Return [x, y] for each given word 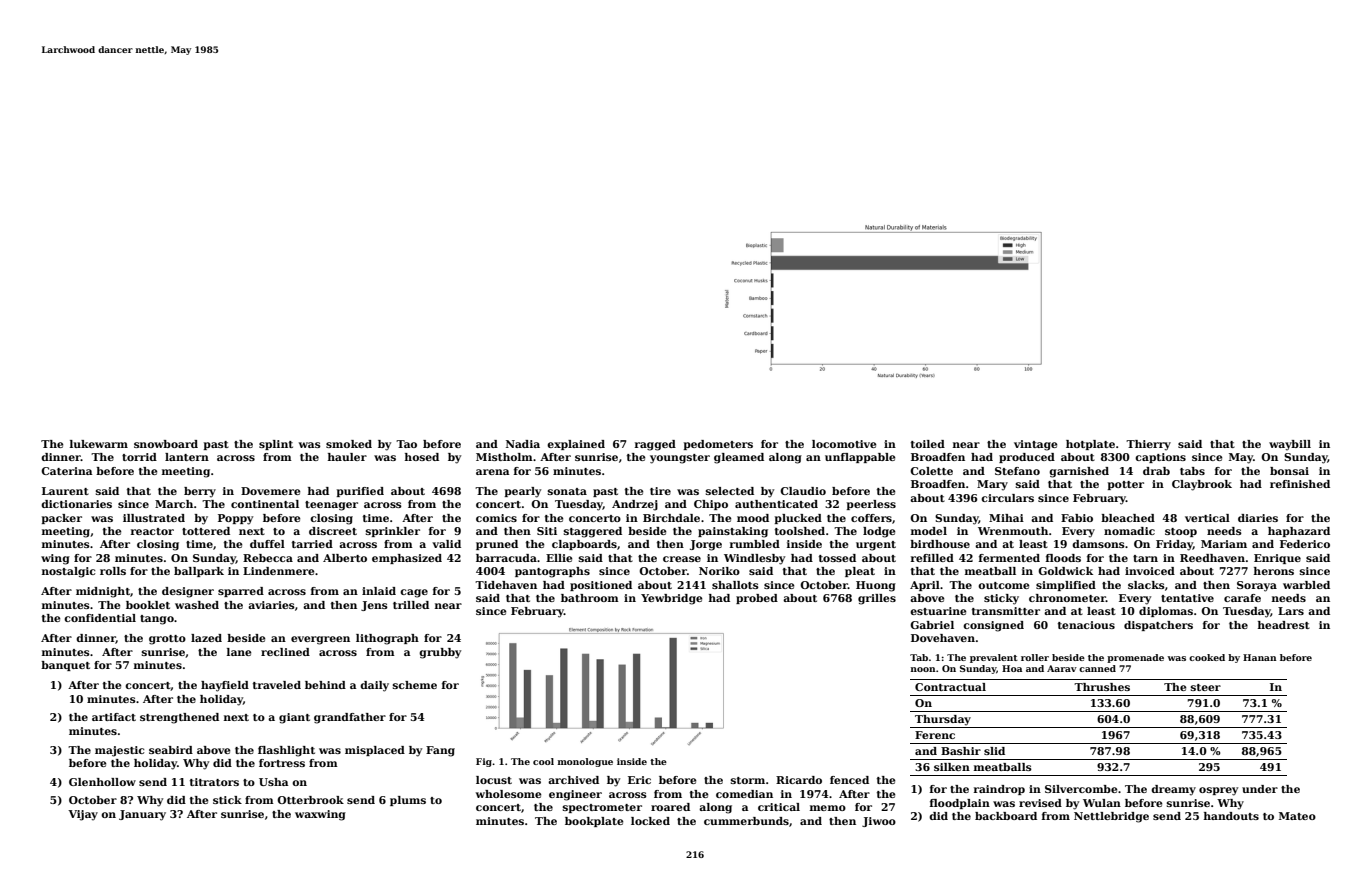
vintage [1035, 445]
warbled [1306, 585]
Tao [406, 444]
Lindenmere [278, 571]
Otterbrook [310, 800]
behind [325, 685]
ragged [655, 445]
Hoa [1012, 668]
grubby [440, 653]
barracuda [506, 558]
